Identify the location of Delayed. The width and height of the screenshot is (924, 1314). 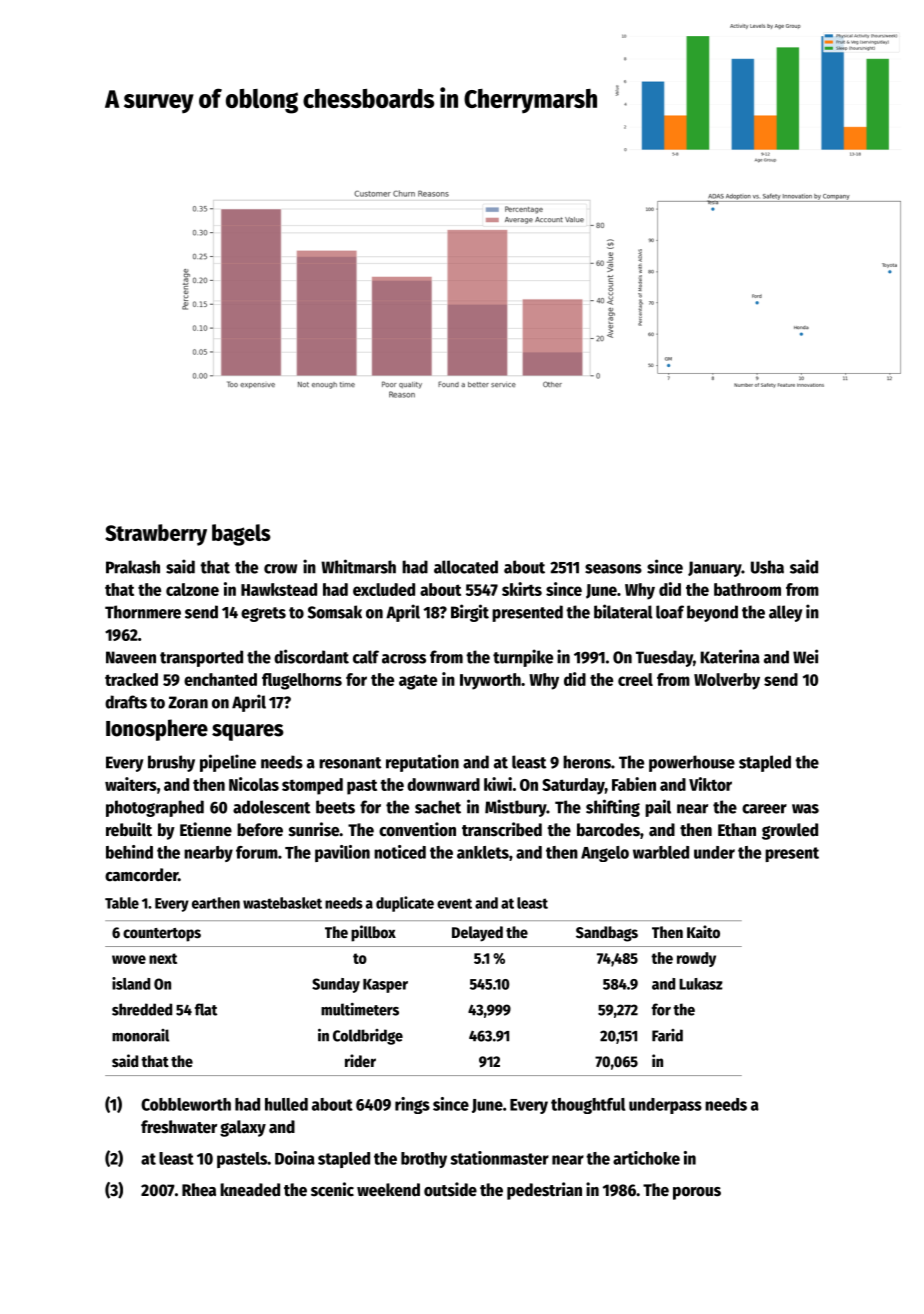
(477, 934).
